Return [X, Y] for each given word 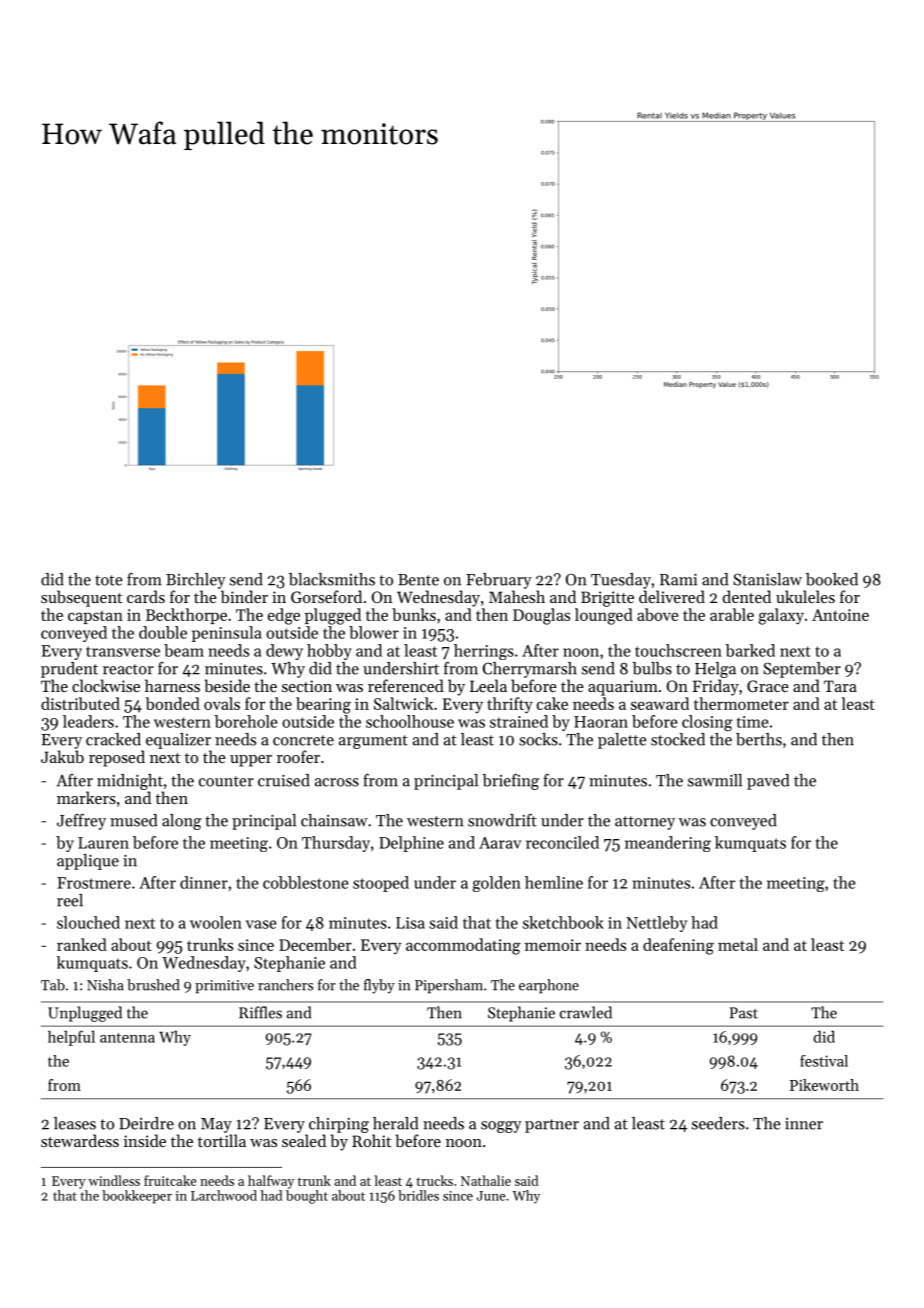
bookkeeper [137, 1197]
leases [75, 1123]
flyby [379, 986]
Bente [418, 580]
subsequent [81, 598]
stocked [678, 739]
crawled [586, 1012]
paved [768, 782]
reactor [128, 669]
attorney [645, 823]
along [182, 822]
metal [738, 944]
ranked [82, 944]
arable [732, 614]
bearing [323, 705]
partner [552, 1126]
